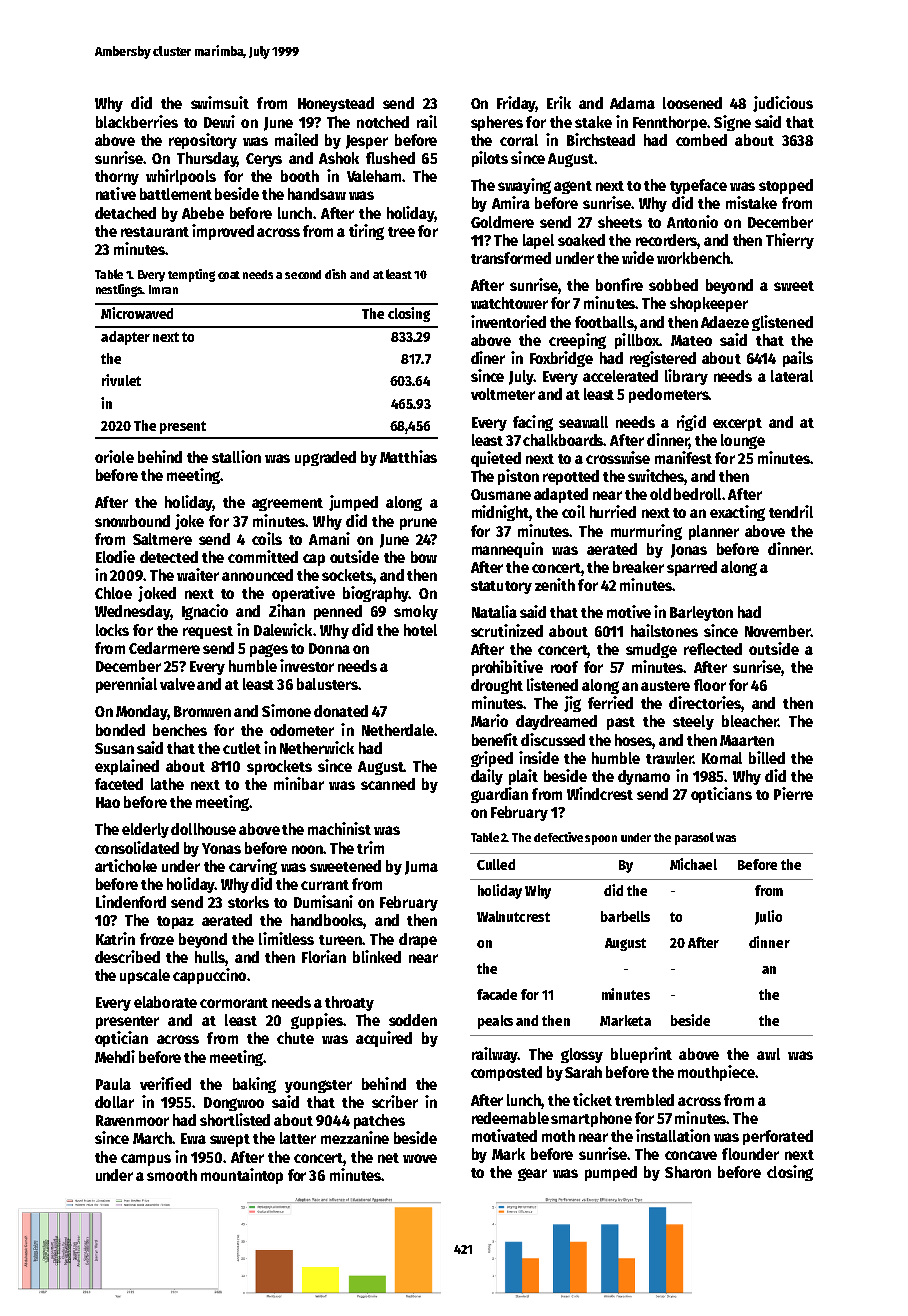 This screenshot has width=908, height=1316. I want to click on loosened, so click(692, 103).
